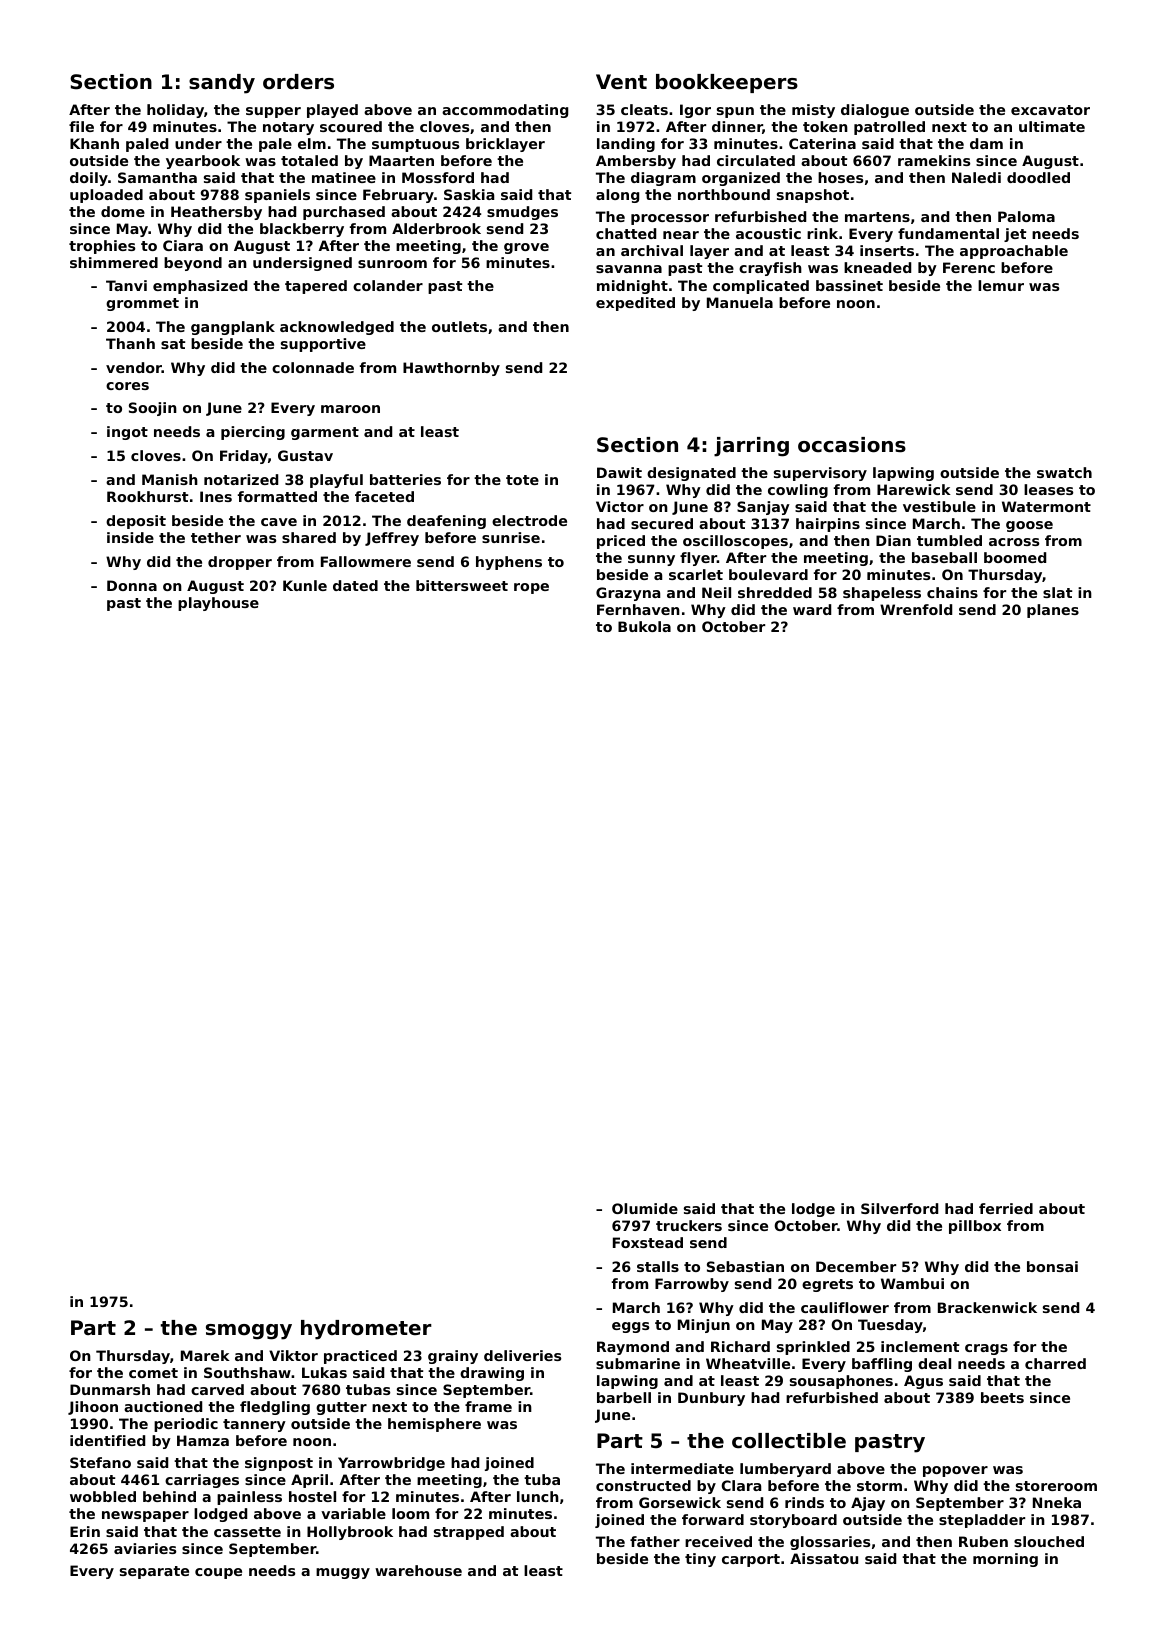 The width and height of the page is (1168, 1652). I want to click on sandy, so click(222, 84).
